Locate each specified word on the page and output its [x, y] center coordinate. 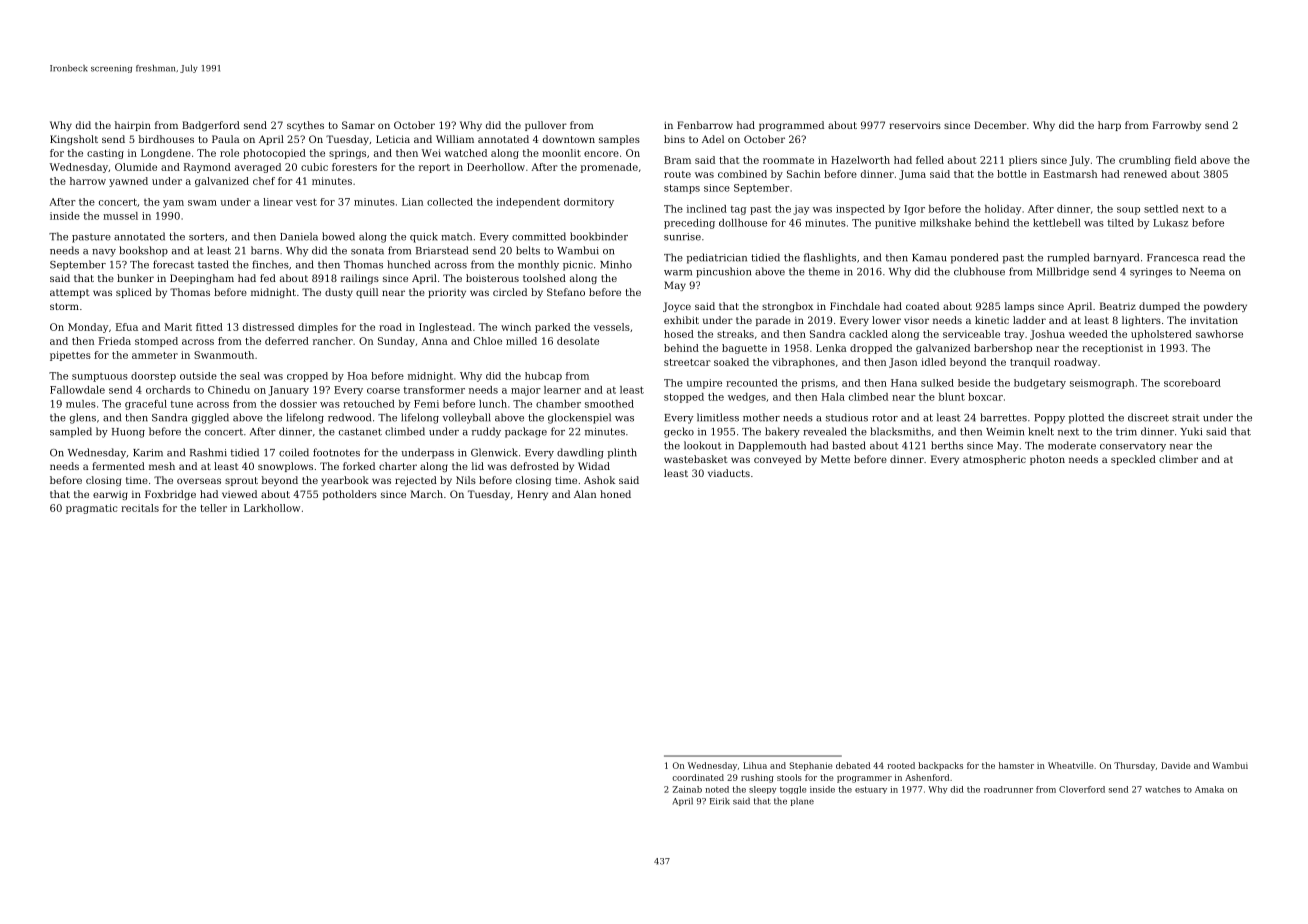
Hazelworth [860, 160]
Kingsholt [74, 140]
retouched [369, 404]
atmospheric [994, 460]
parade [773, 321]
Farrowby [1177, 126]
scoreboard [1192, 383]
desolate [578, 341]
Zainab [687, 789]
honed [615, 494]
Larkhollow [272, 508]
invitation [1214, 320]
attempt [69, 293]
